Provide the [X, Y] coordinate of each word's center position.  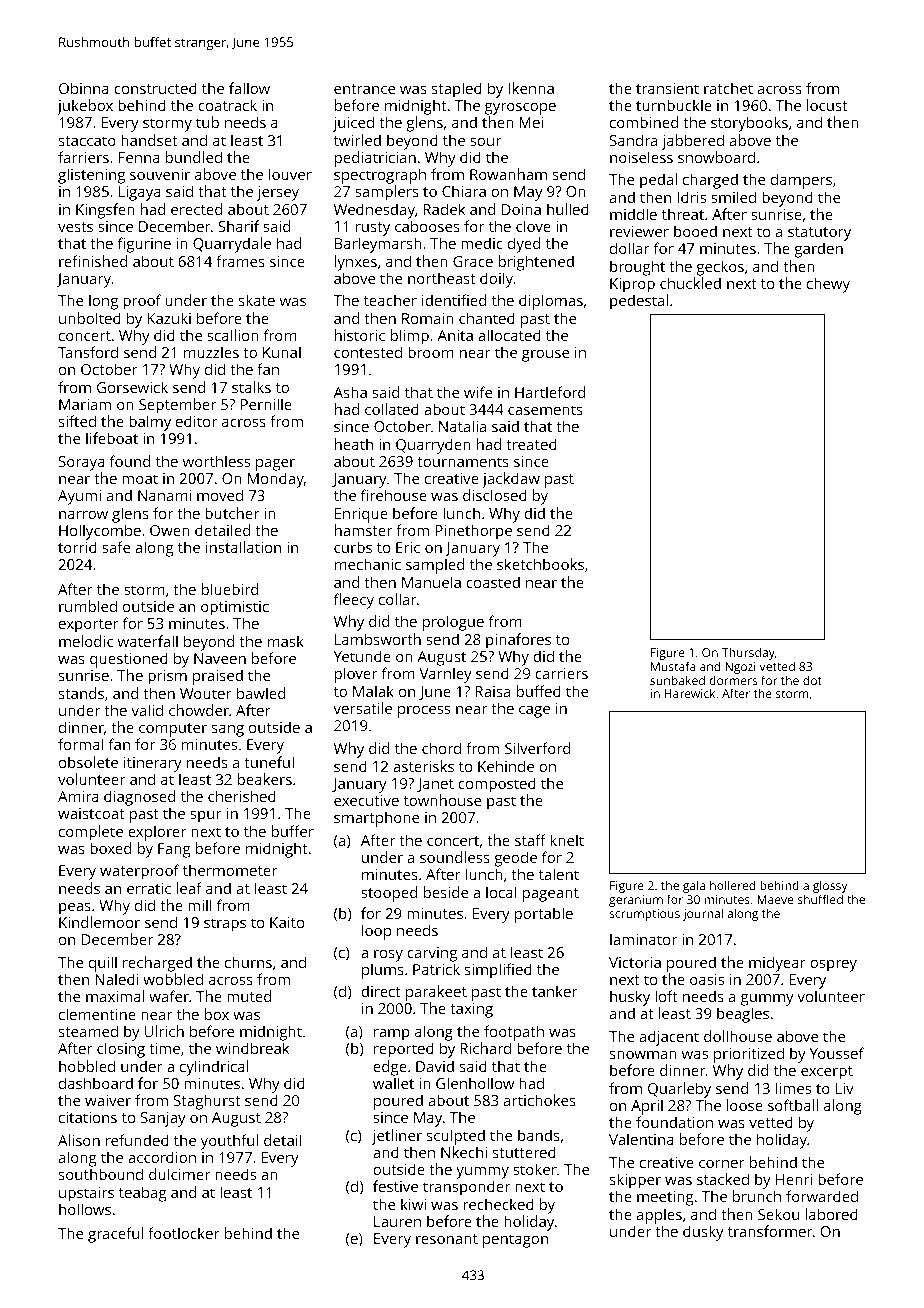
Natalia [462, 426]
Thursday [748, 653]
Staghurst [207, 1102]
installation [243, 547]
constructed [155, 88]
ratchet [728, 88]
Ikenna [531, 88]
